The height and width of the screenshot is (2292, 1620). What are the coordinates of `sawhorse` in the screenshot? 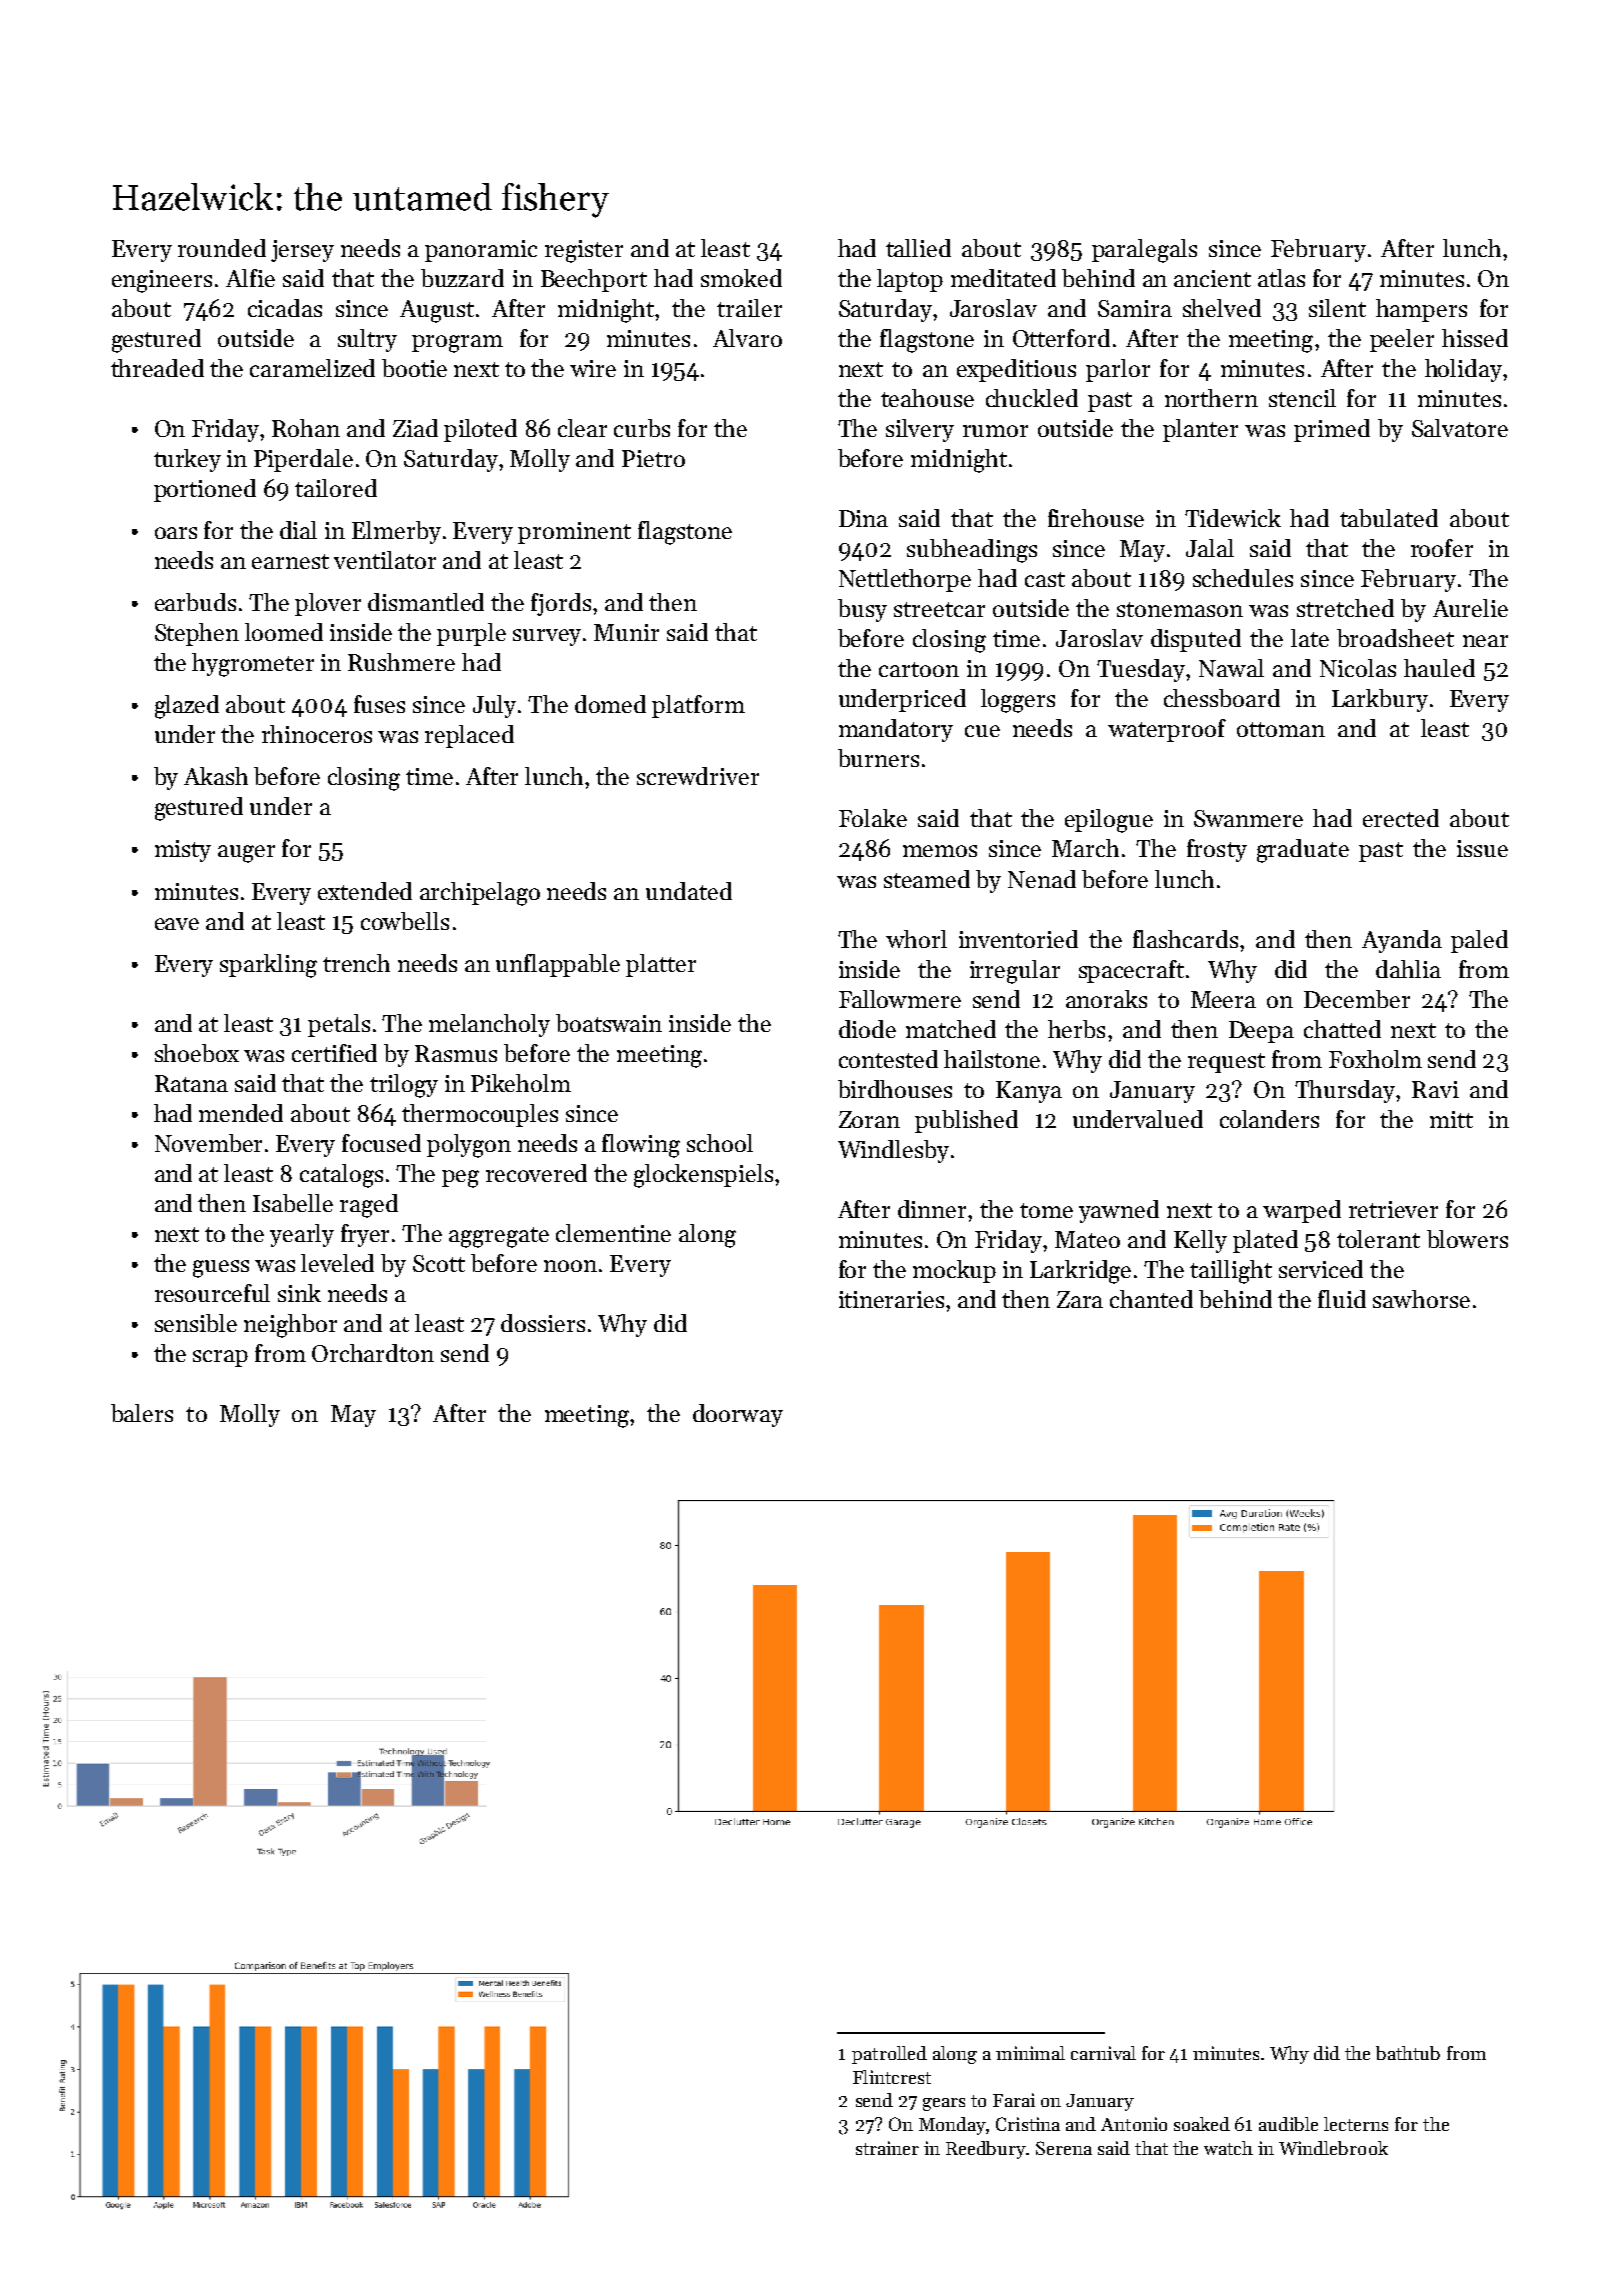 It's located at (1421, 1299).
